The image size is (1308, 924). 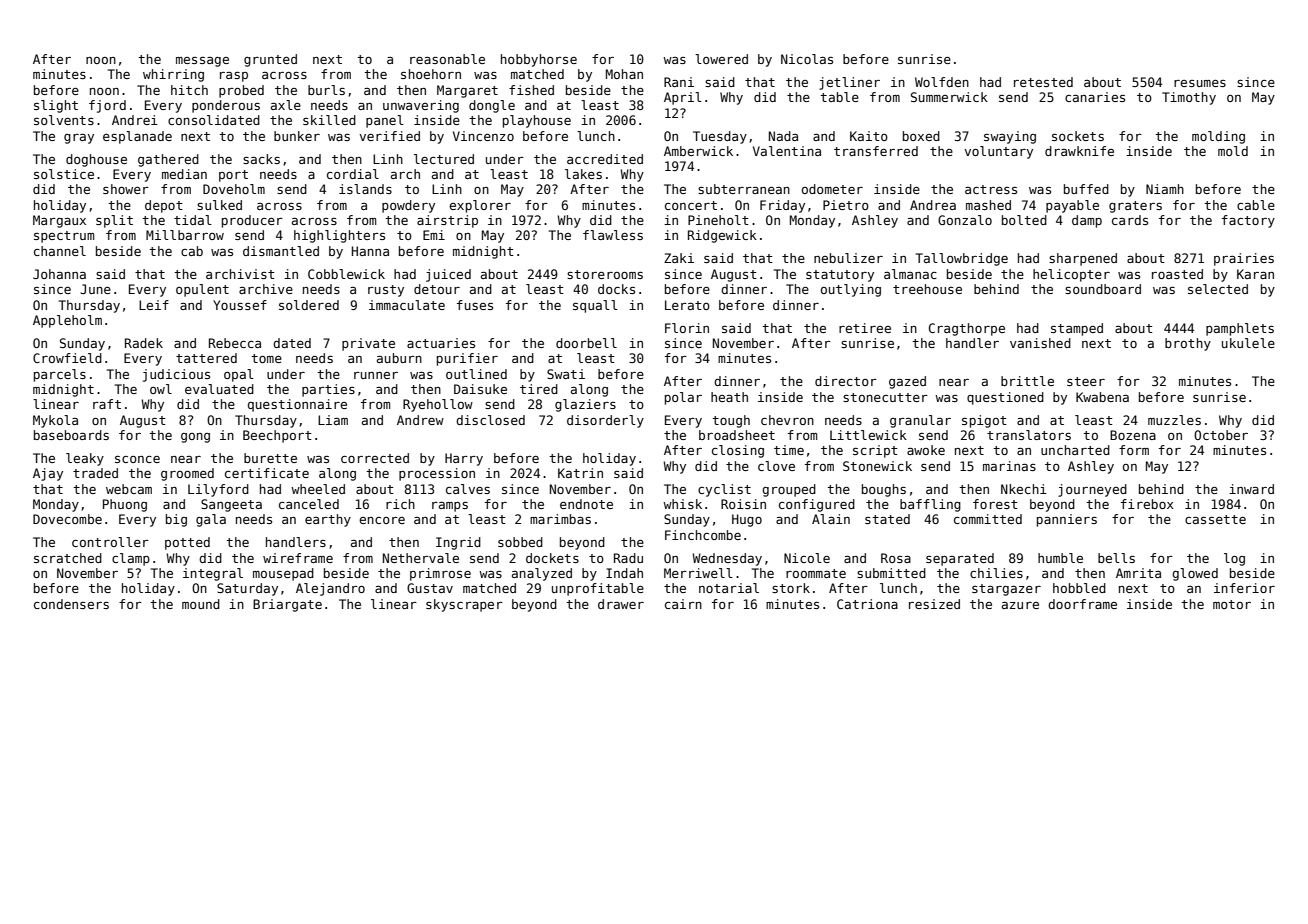 What do you see at coordinates (1005, 398) in the screenshot?
I see `questioned` at bounding box center [1005, 398].
